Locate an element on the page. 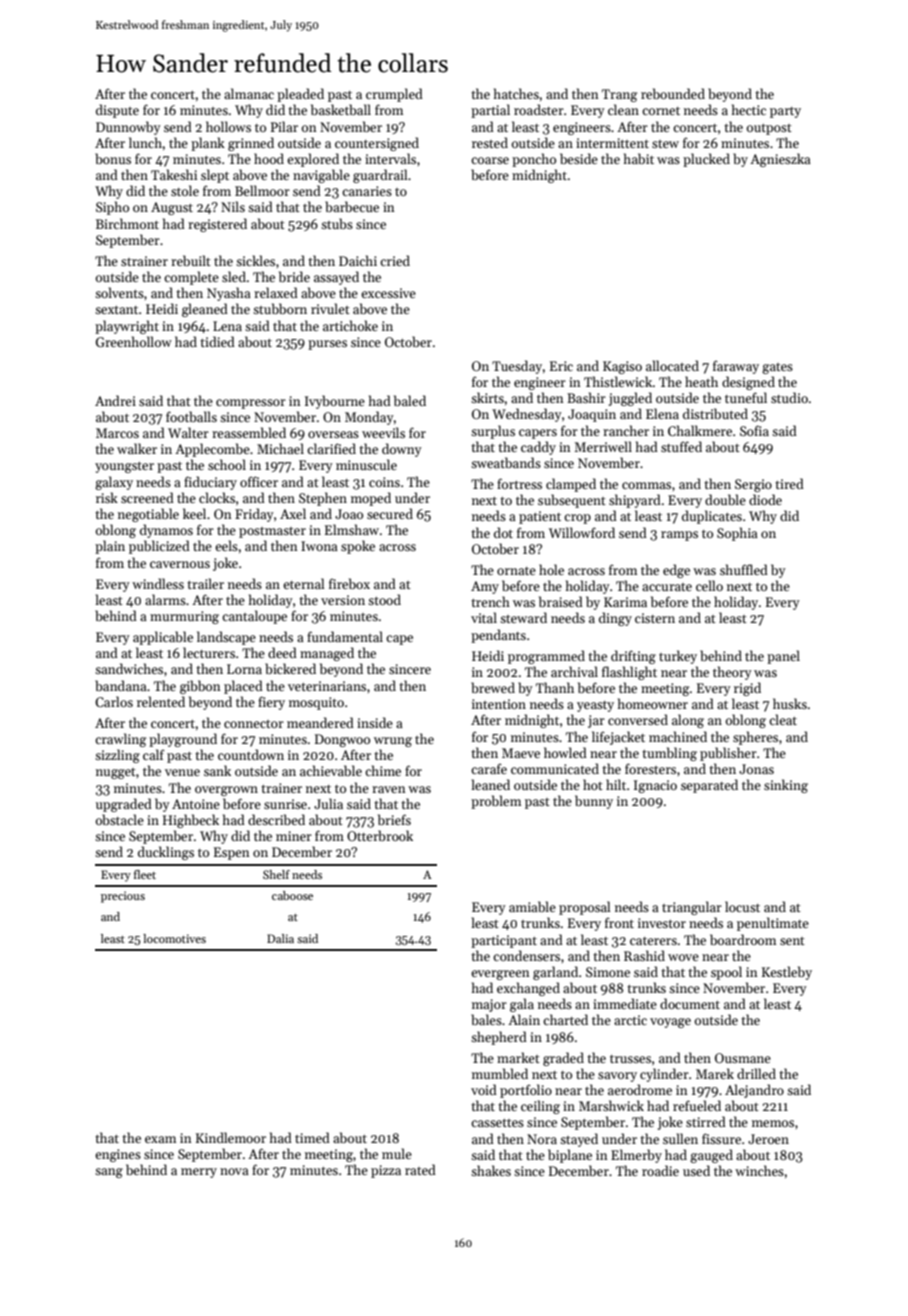 The width and height of the page is (908, 1316). youngster is located at coordinates (124, 467).
